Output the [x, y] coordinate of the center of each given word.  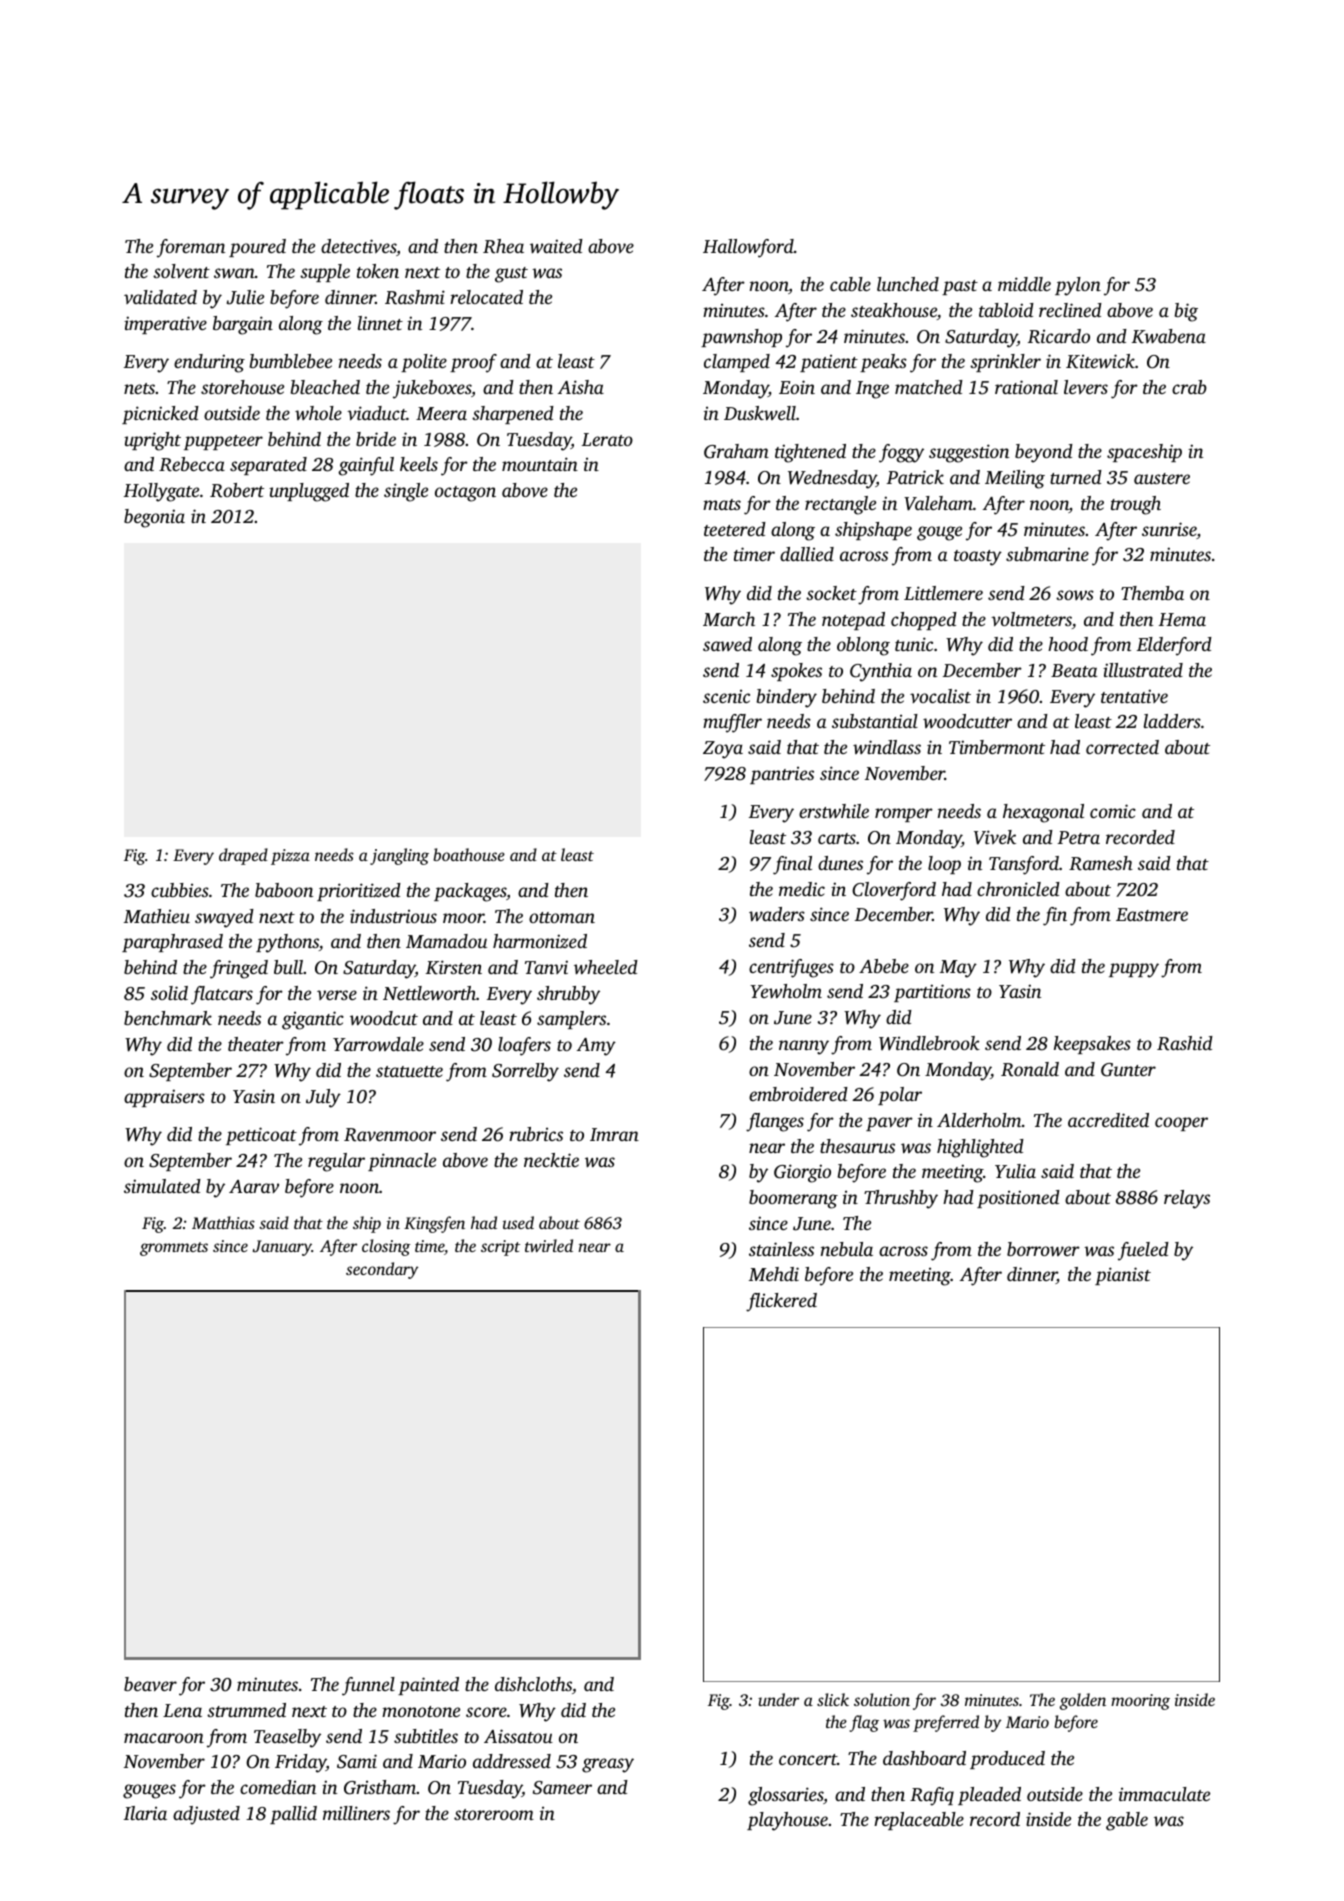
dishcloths [533, 1684]
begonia [154, 518]
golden [1083, 1701]
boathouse [469, 854]
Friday [300, 1763]
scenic [726, 696]
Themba [1152, 593]
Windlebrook [929, 1043]
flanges [775, 1122]
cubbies [180, 890]
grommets [174, 1249]
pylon [1078, 286]
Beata [1074, 670]
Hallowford [748, 248]
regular [336, 1162]
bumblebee [290, 361]
